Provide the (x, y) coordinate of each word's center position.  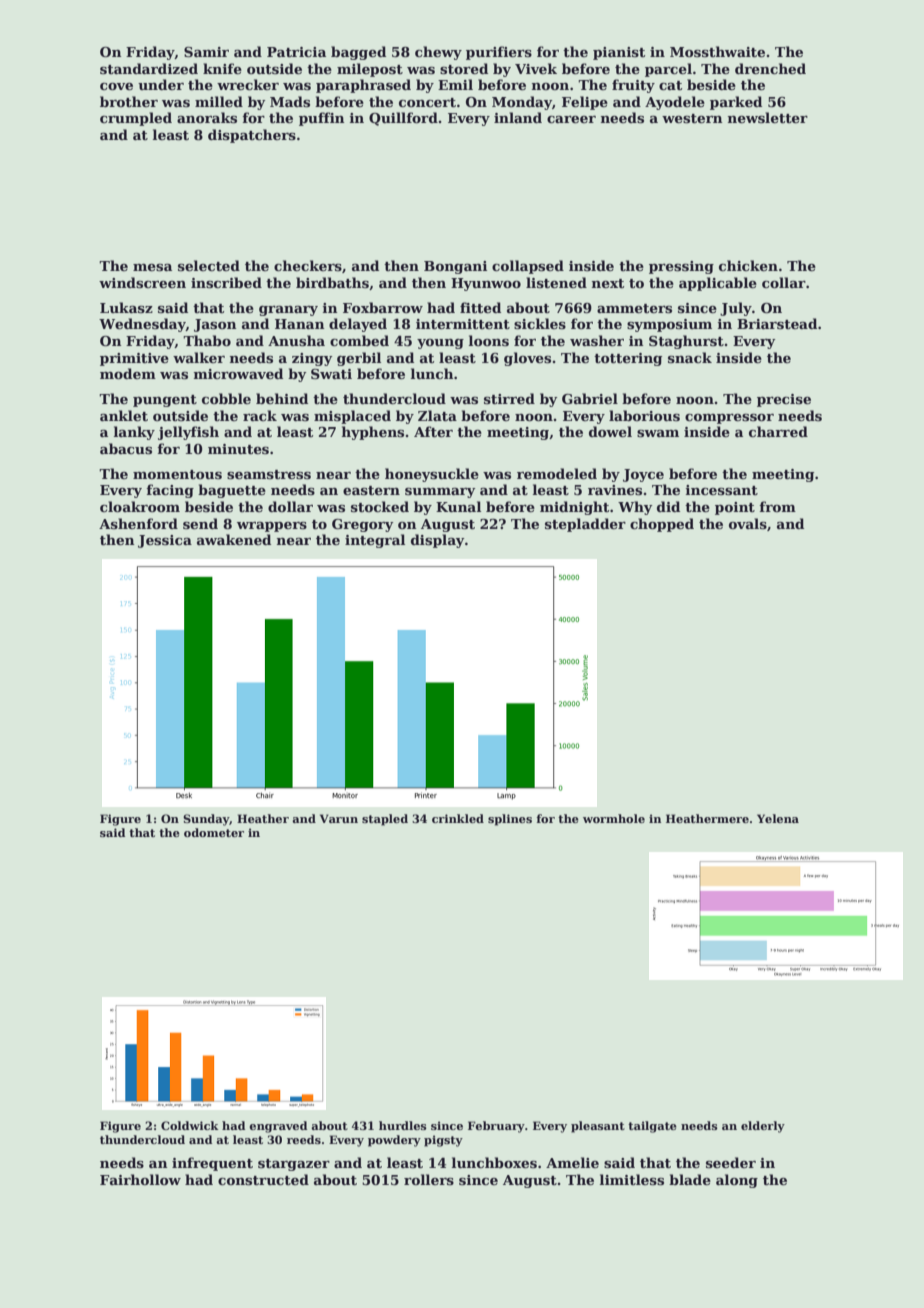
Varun (339, 818)
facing (170, 491)
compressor (729, 419)
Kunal (458, 506)
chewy (438, 53)
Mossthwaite (717, 51)
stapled (385, 820)
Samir (206, 52)
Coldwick (190, 1125)
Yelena (778, 818)
